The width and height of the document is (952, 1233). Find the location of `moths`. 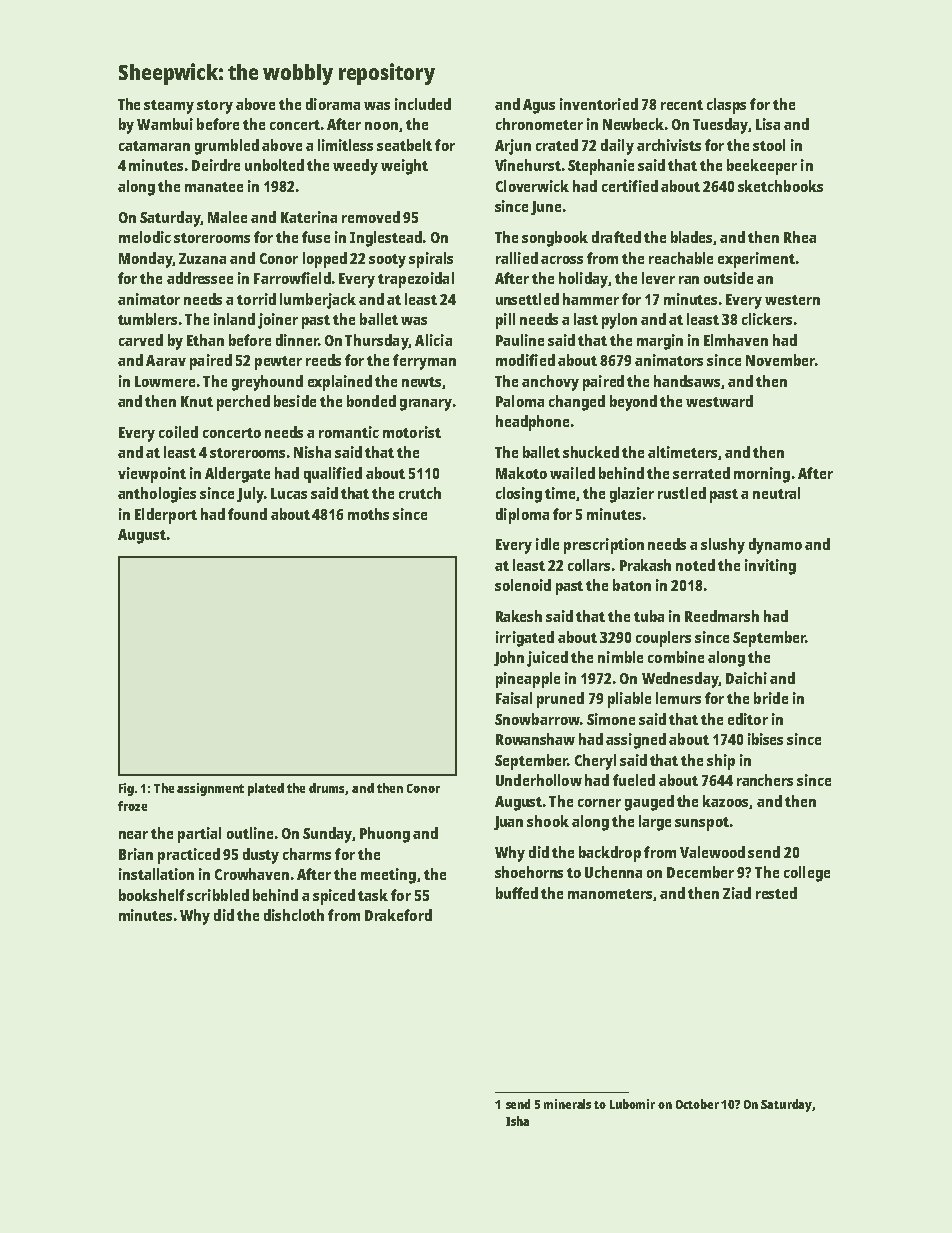

moths is located at coordinates (368, 514).
